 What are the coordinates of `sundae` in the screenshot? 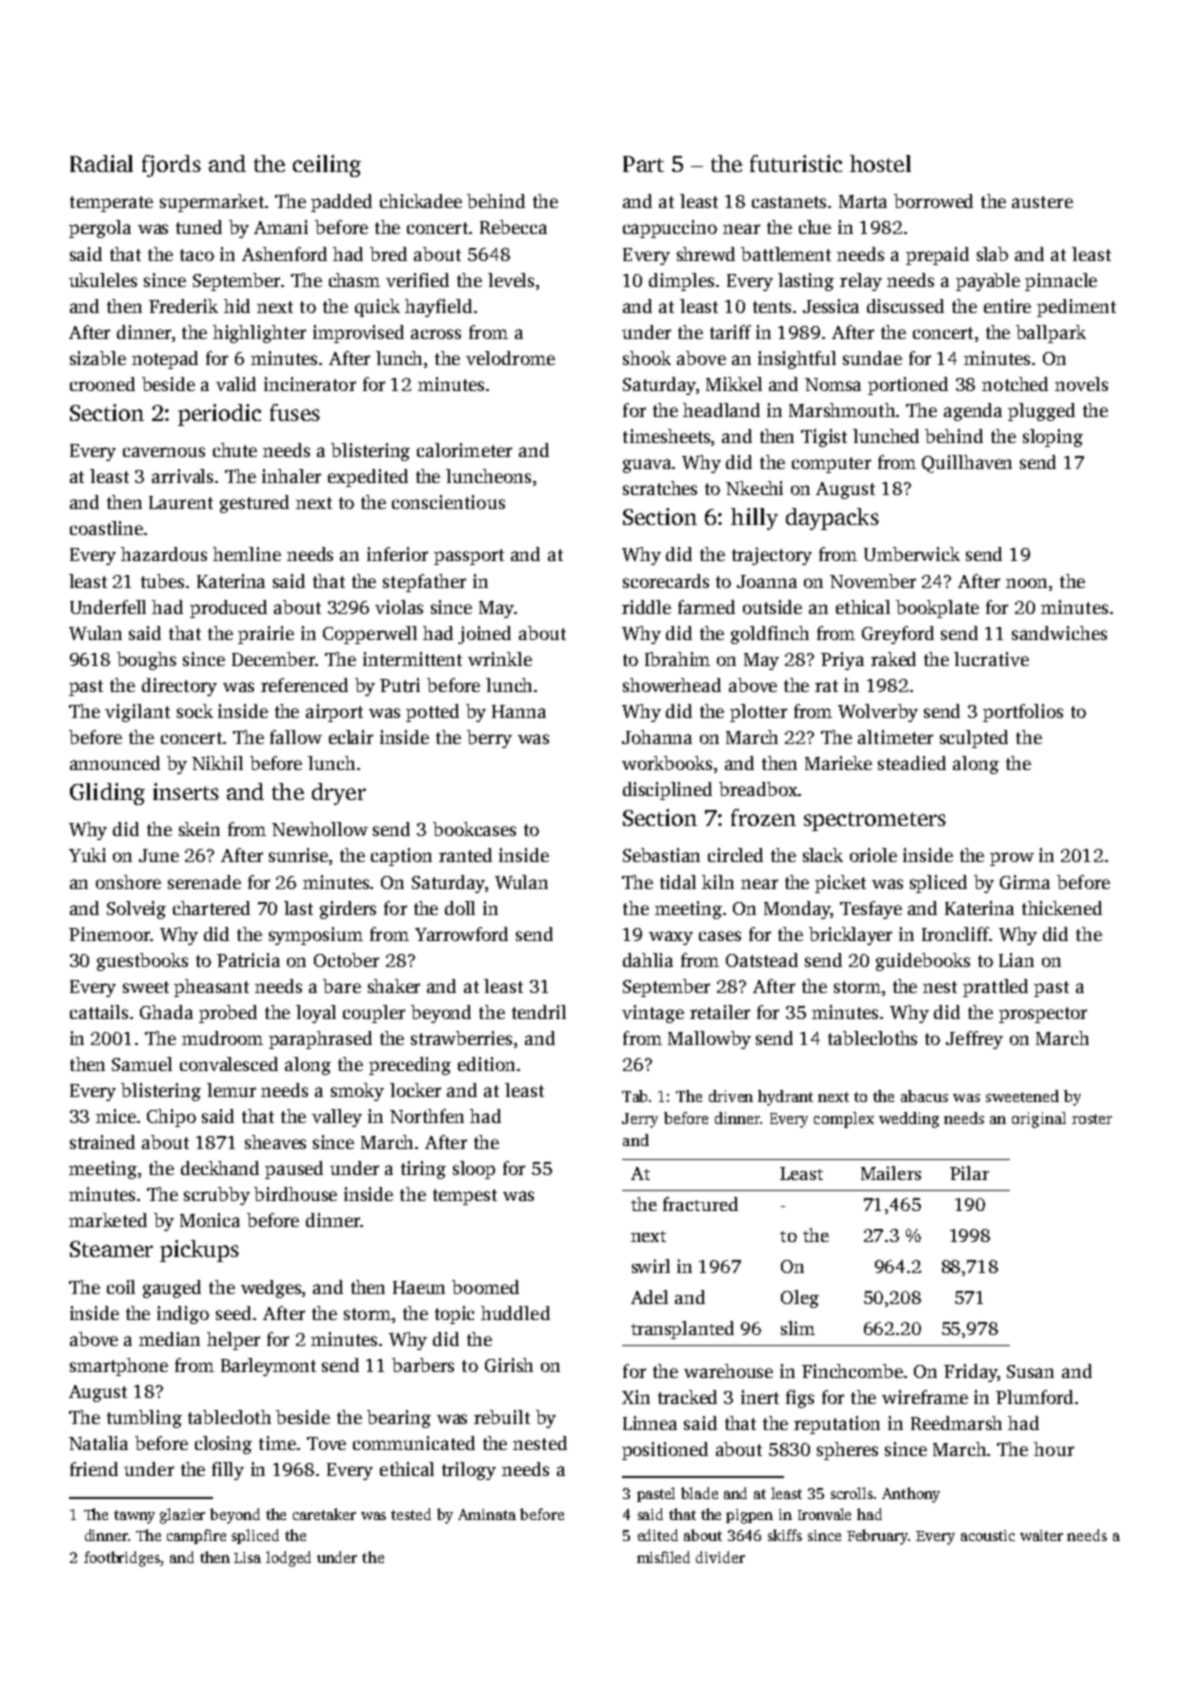 It's located at (872, 358).
